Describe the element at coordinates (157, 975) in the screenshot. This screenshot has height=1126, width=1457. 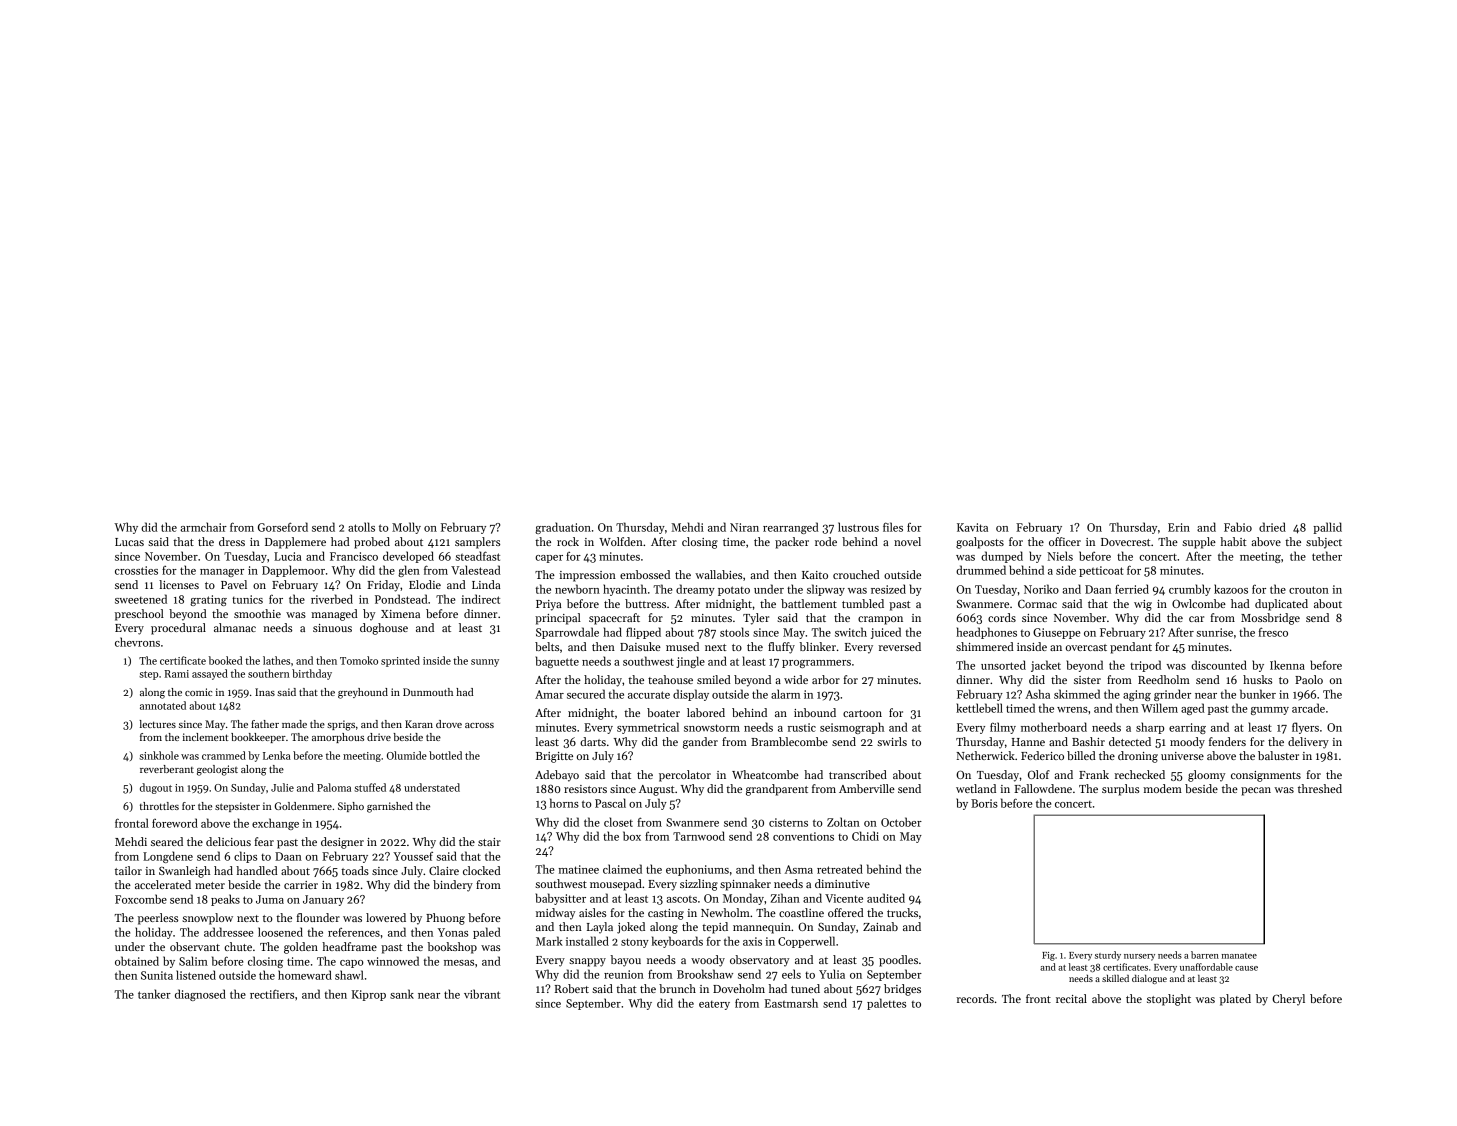
I see `Sunita` at that location.
